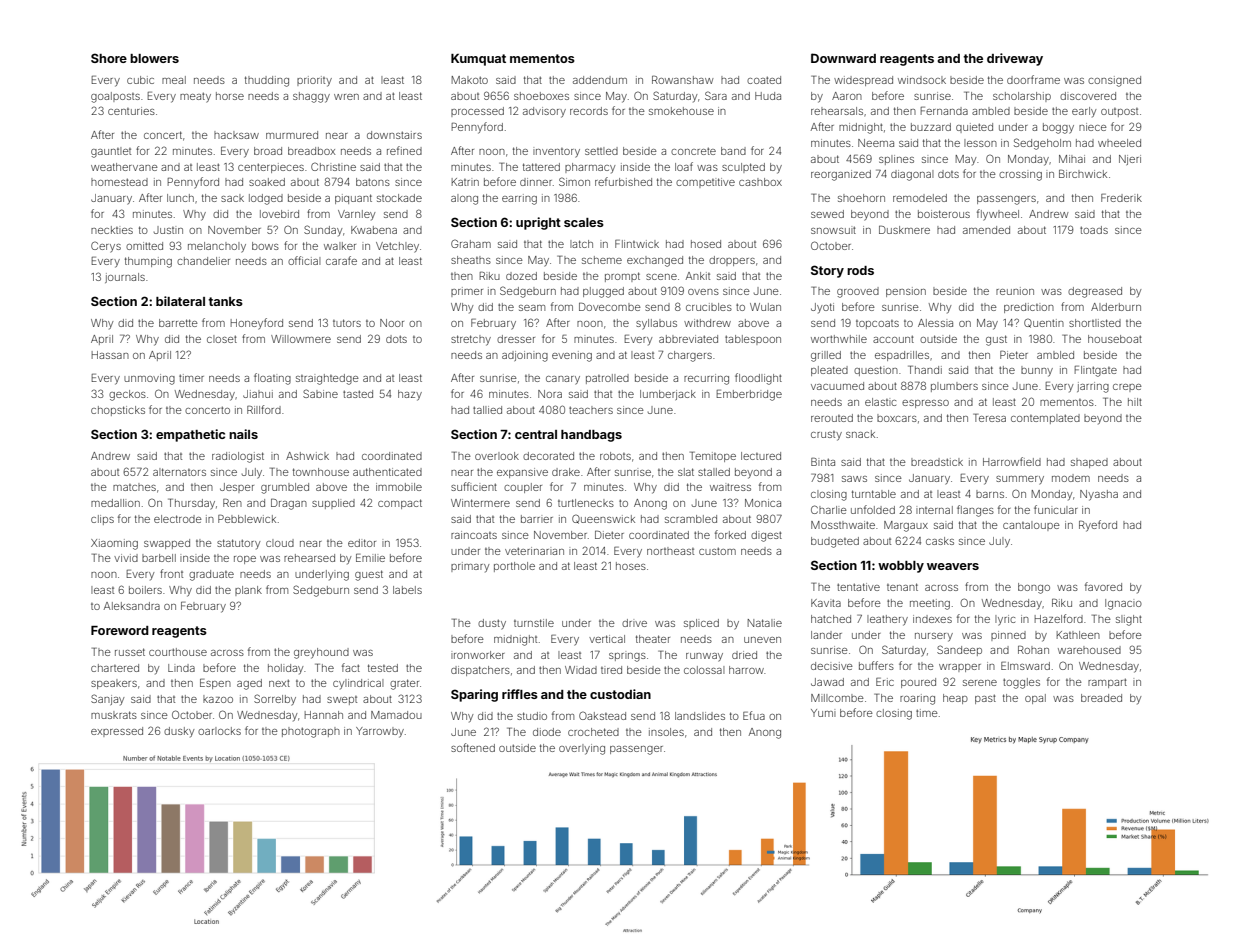 The width and height of the page is (1233, 952). Describe the element at coordinates (132, 606) in the page. I see `Aleksandra` at that location.
